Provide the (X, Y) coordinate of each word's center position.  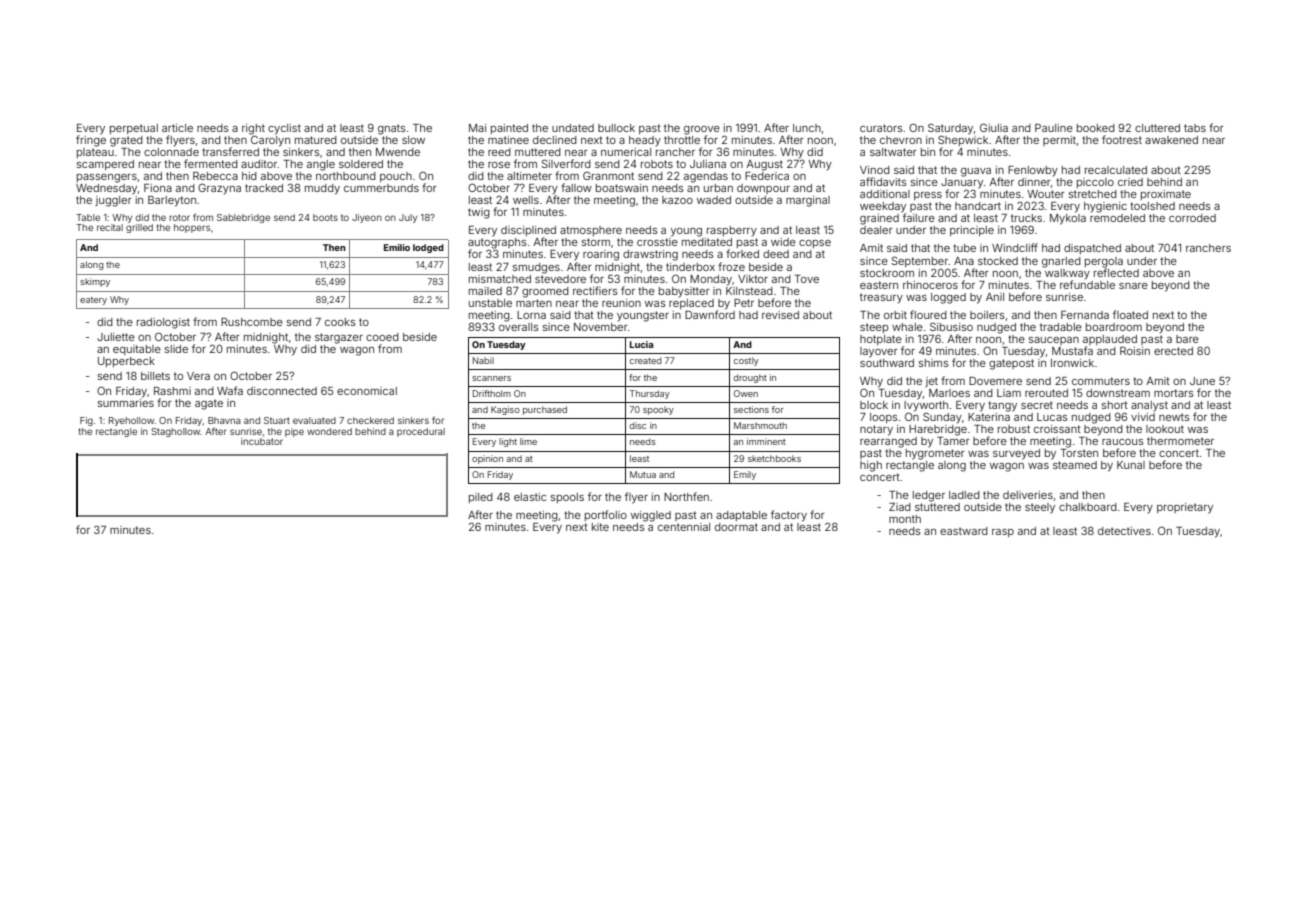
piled (481, 498)
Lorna (531, 315)
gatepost (1011, 364)
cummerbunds (381, 188)
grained (879, 219)
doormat (736, 527)
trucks (1026, 218)
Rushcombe (252, 322)
